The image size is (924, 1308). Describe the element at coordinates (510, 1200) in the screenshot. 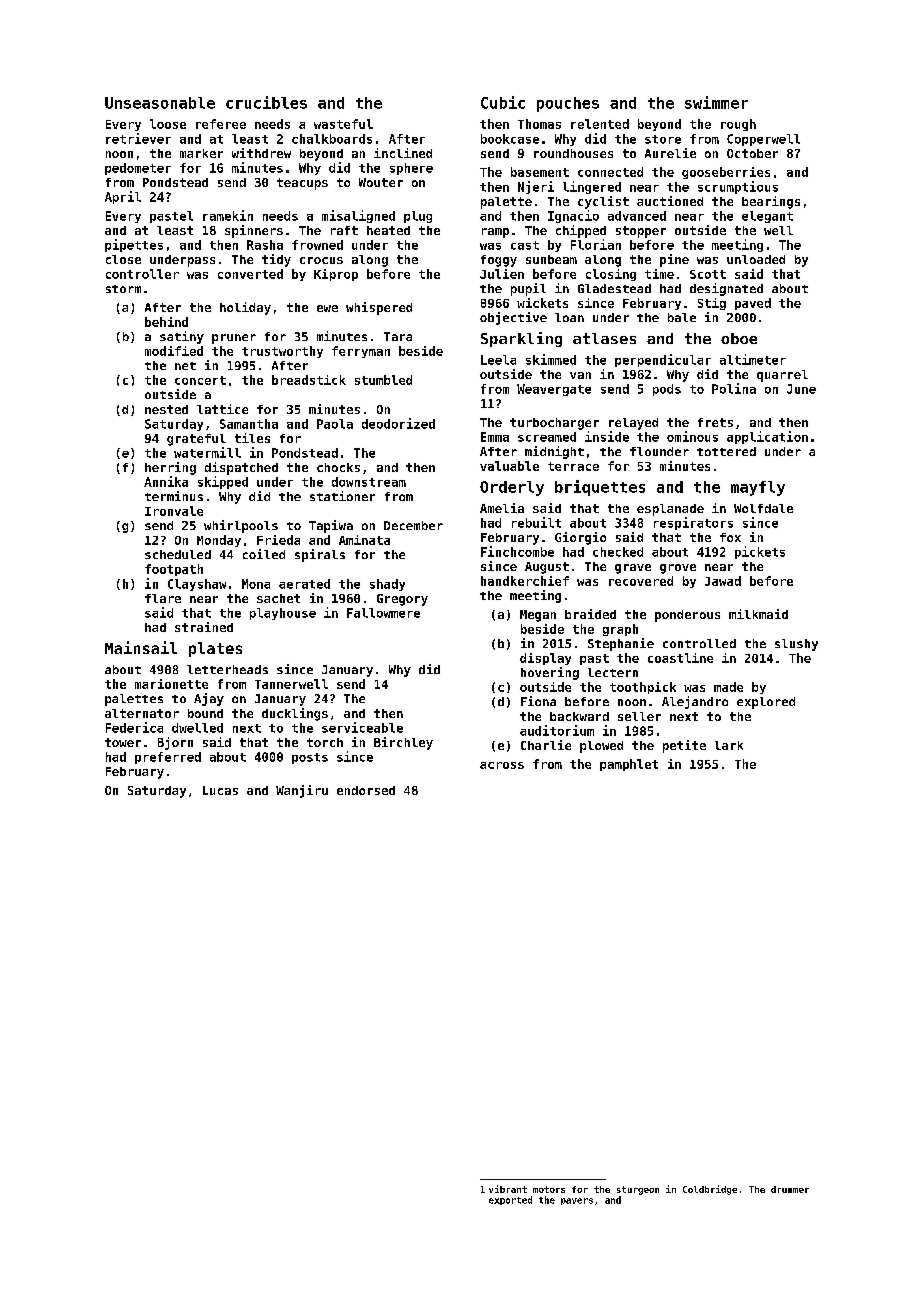

I see `exported` at that location.
